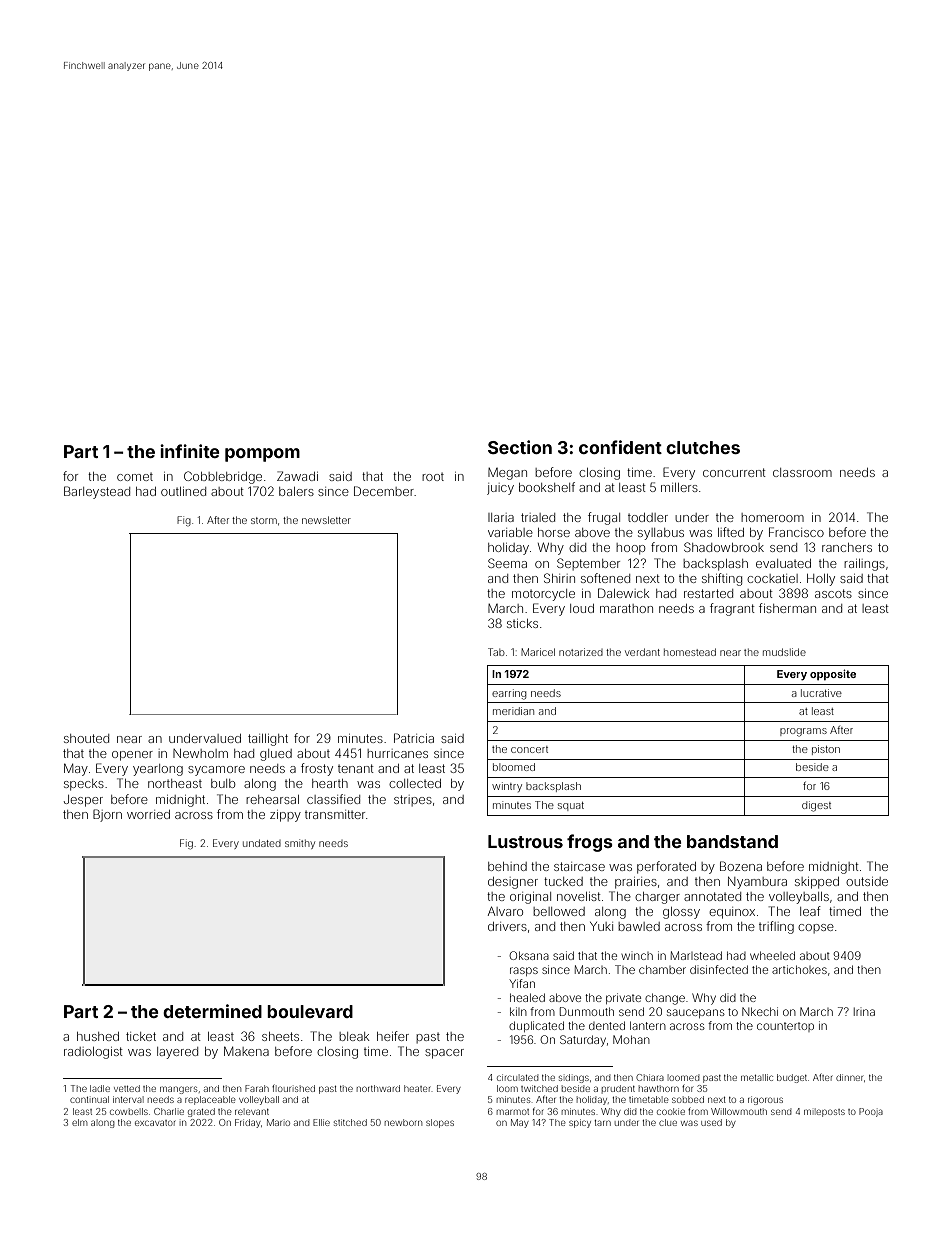 This page has width=952, height=1233. What do you see at coordinates (708, 593) in the page?
I see `restarted` at bounding box center [708, 593].
